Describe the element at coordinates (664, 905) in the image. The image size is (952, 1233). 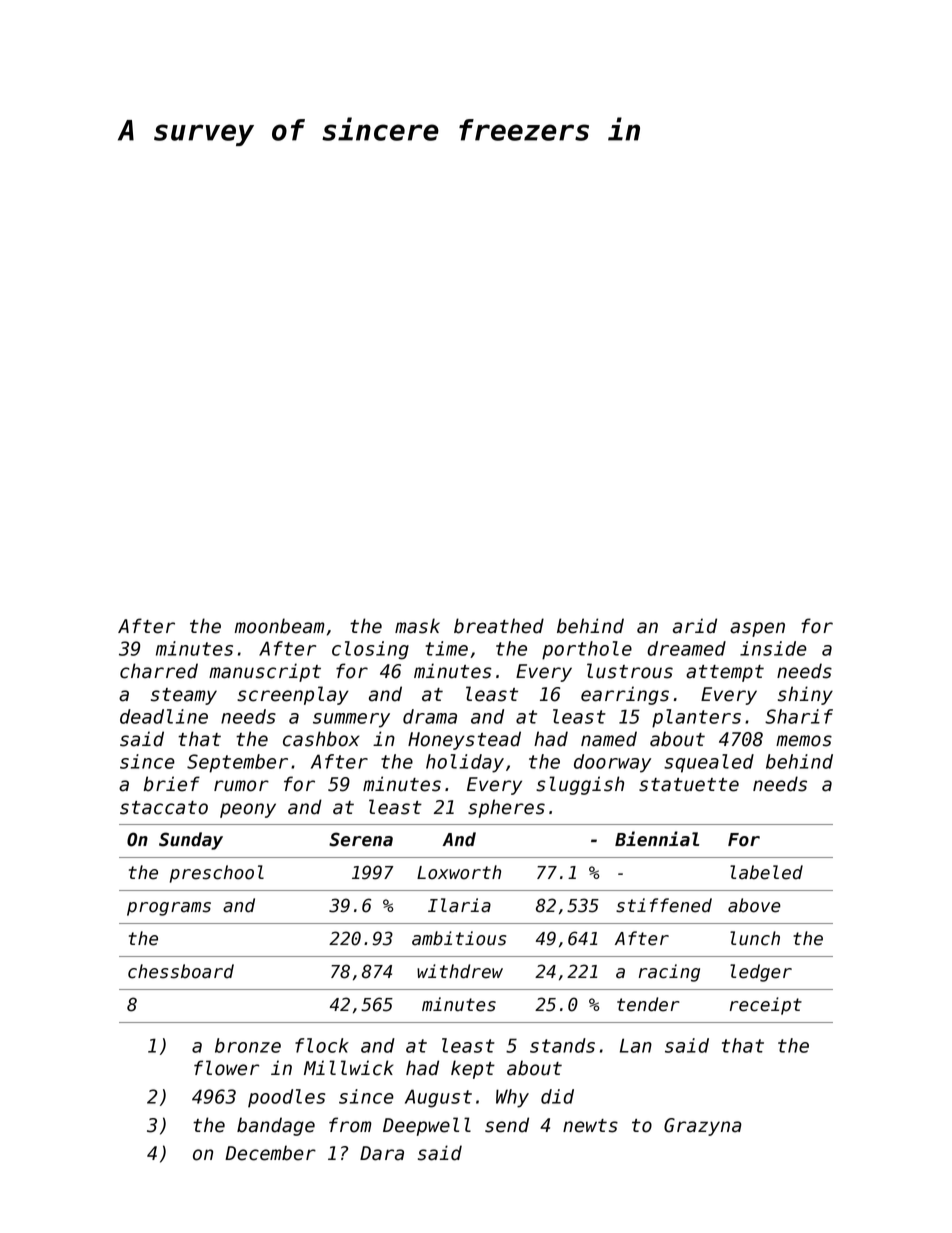
I see `stiffened` at that location.
